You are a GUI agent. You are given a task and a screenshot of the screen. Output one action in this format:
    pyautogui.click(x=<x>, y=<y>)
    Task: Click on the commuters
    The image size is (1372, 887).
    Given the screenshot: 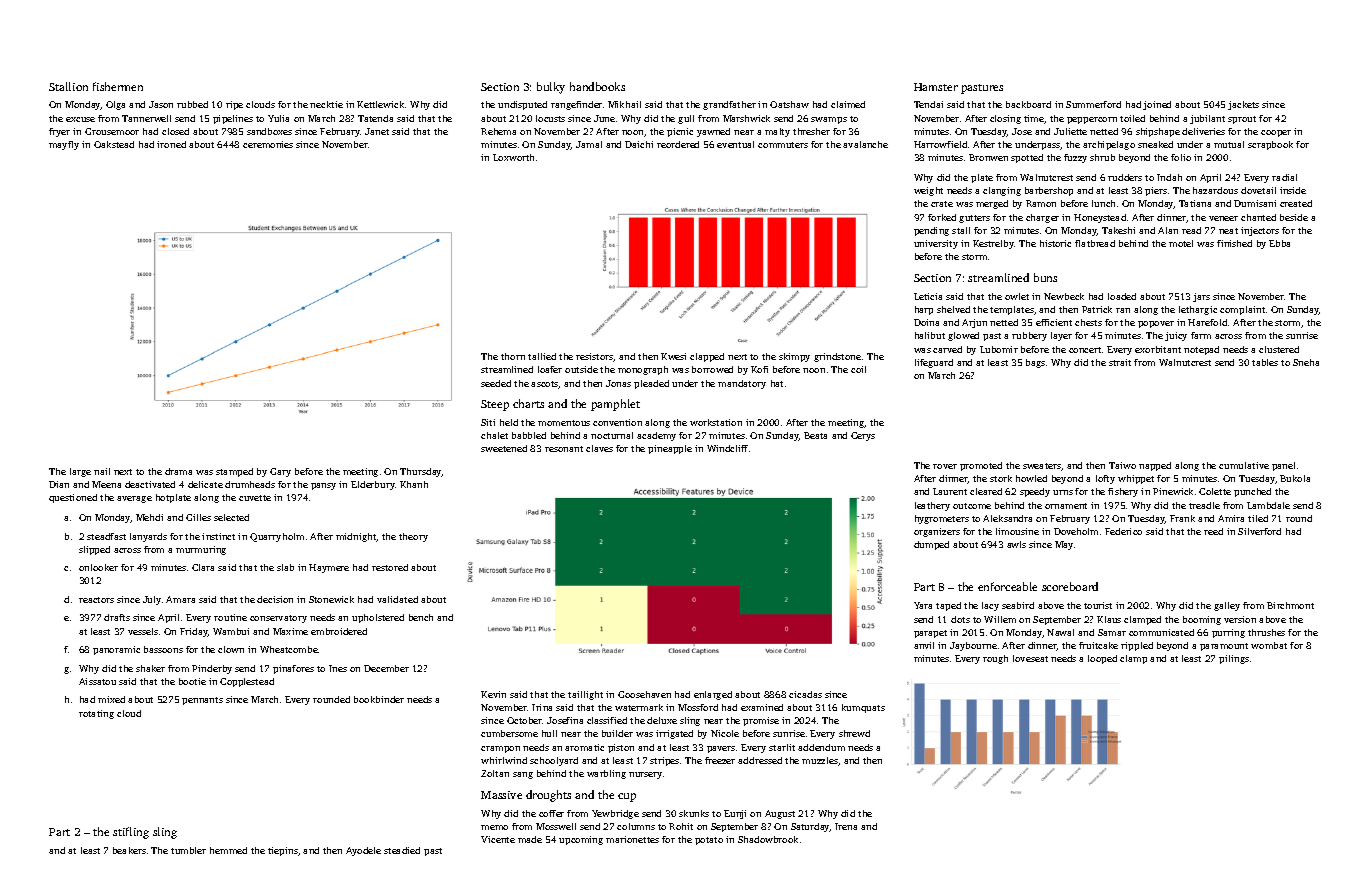 What is the action you would take?
    pyautogui.click(x=783, y=145)
